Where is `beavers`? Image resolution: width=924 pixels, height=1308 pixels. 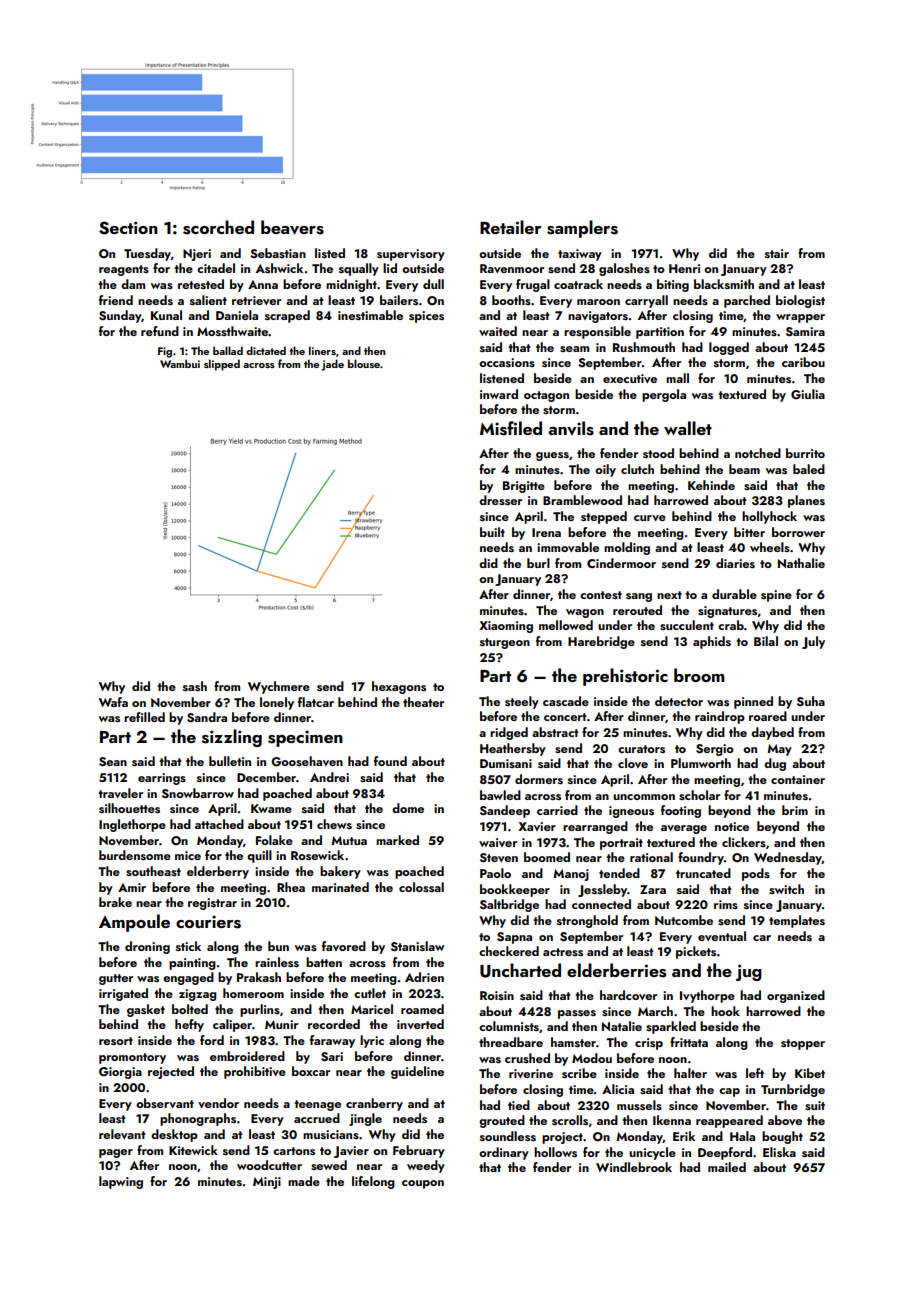
beavers is located at coordinates (292, 227).
